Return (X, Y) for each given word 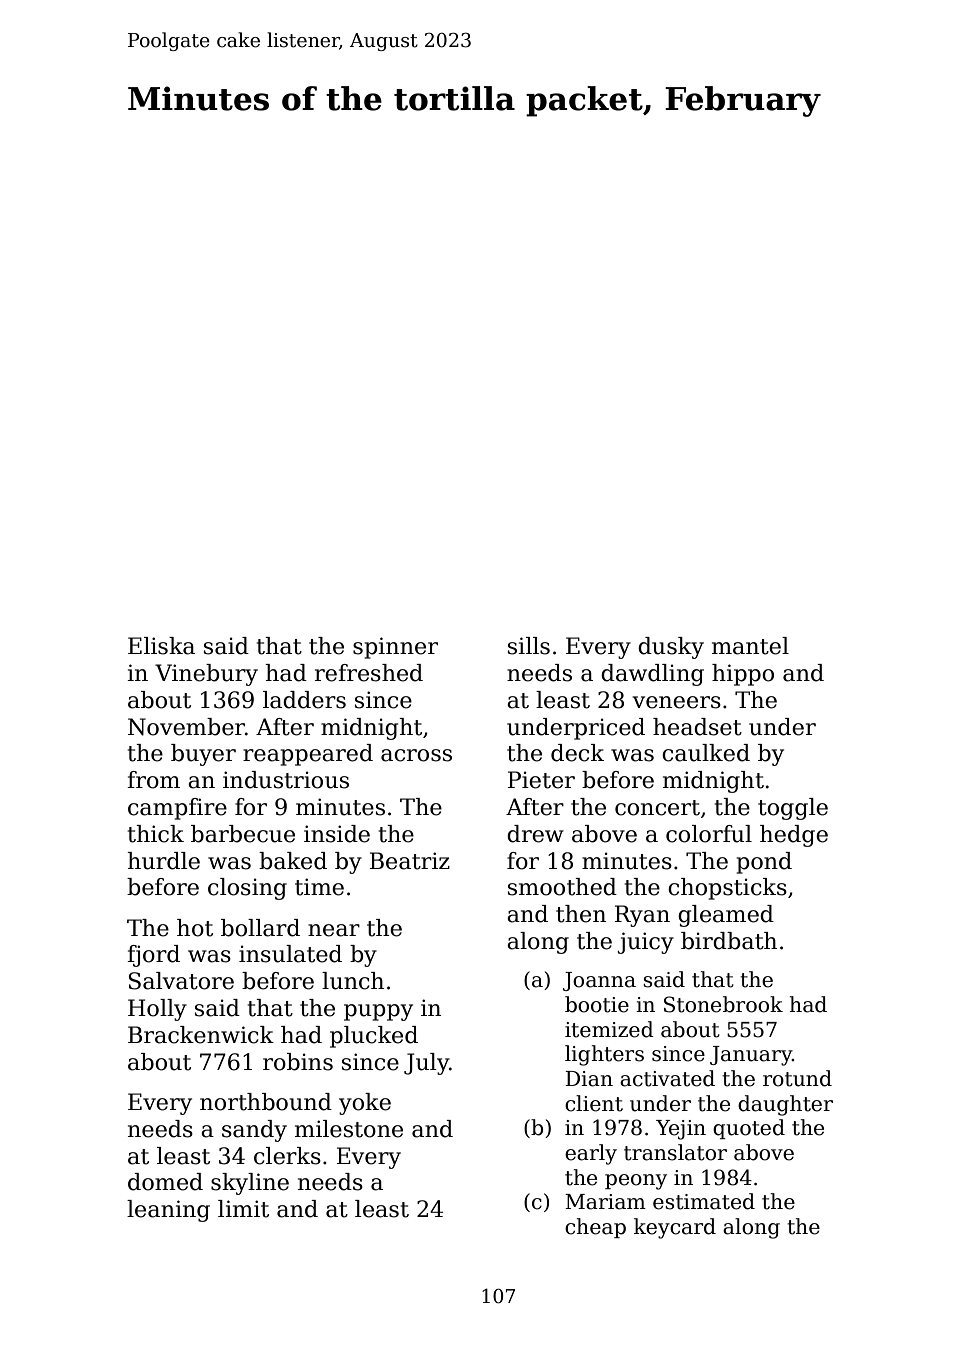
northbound (266, 1102)
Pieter (541, 780)
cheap (595, 1228)
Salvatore (181, 981)
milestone (349, 1129)
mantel (750, 646)
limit (243, 1209)
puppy (378, 1012)
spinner (395, 648)
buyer (203, 755)
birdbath (729, 941)
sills (529, 646)
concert (657, 808)
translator (675, 1152)
